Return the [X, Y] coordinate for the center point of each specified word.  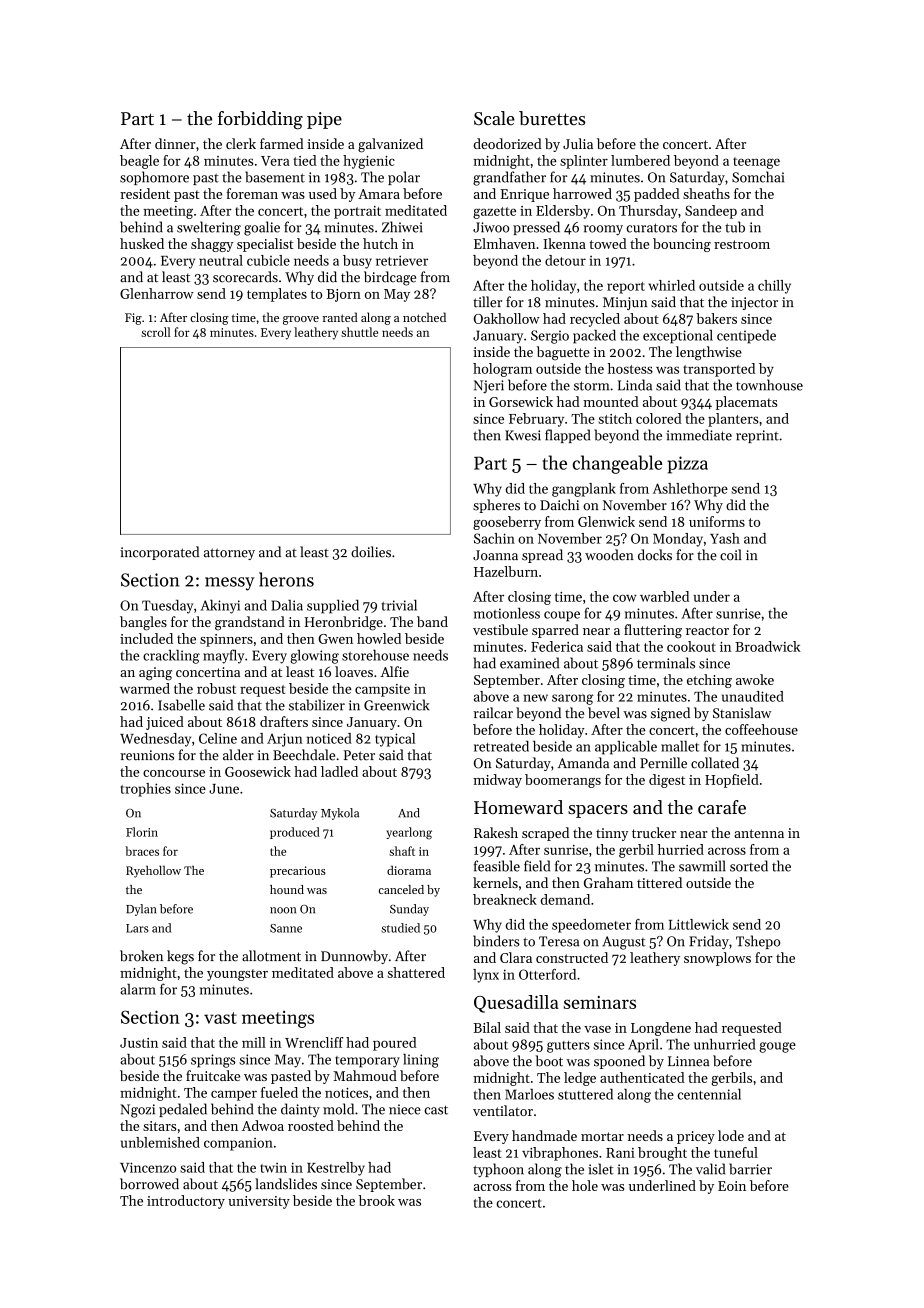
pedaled [183, 1110]
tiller [487, 302]
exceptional [678, 337]
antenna [759, 833]
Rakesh [496, 832]
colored [659, 418]
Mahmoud [365, 1075]
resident [145, 193]
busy [357, 262]
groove [301, 320]
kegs [180, 957]
